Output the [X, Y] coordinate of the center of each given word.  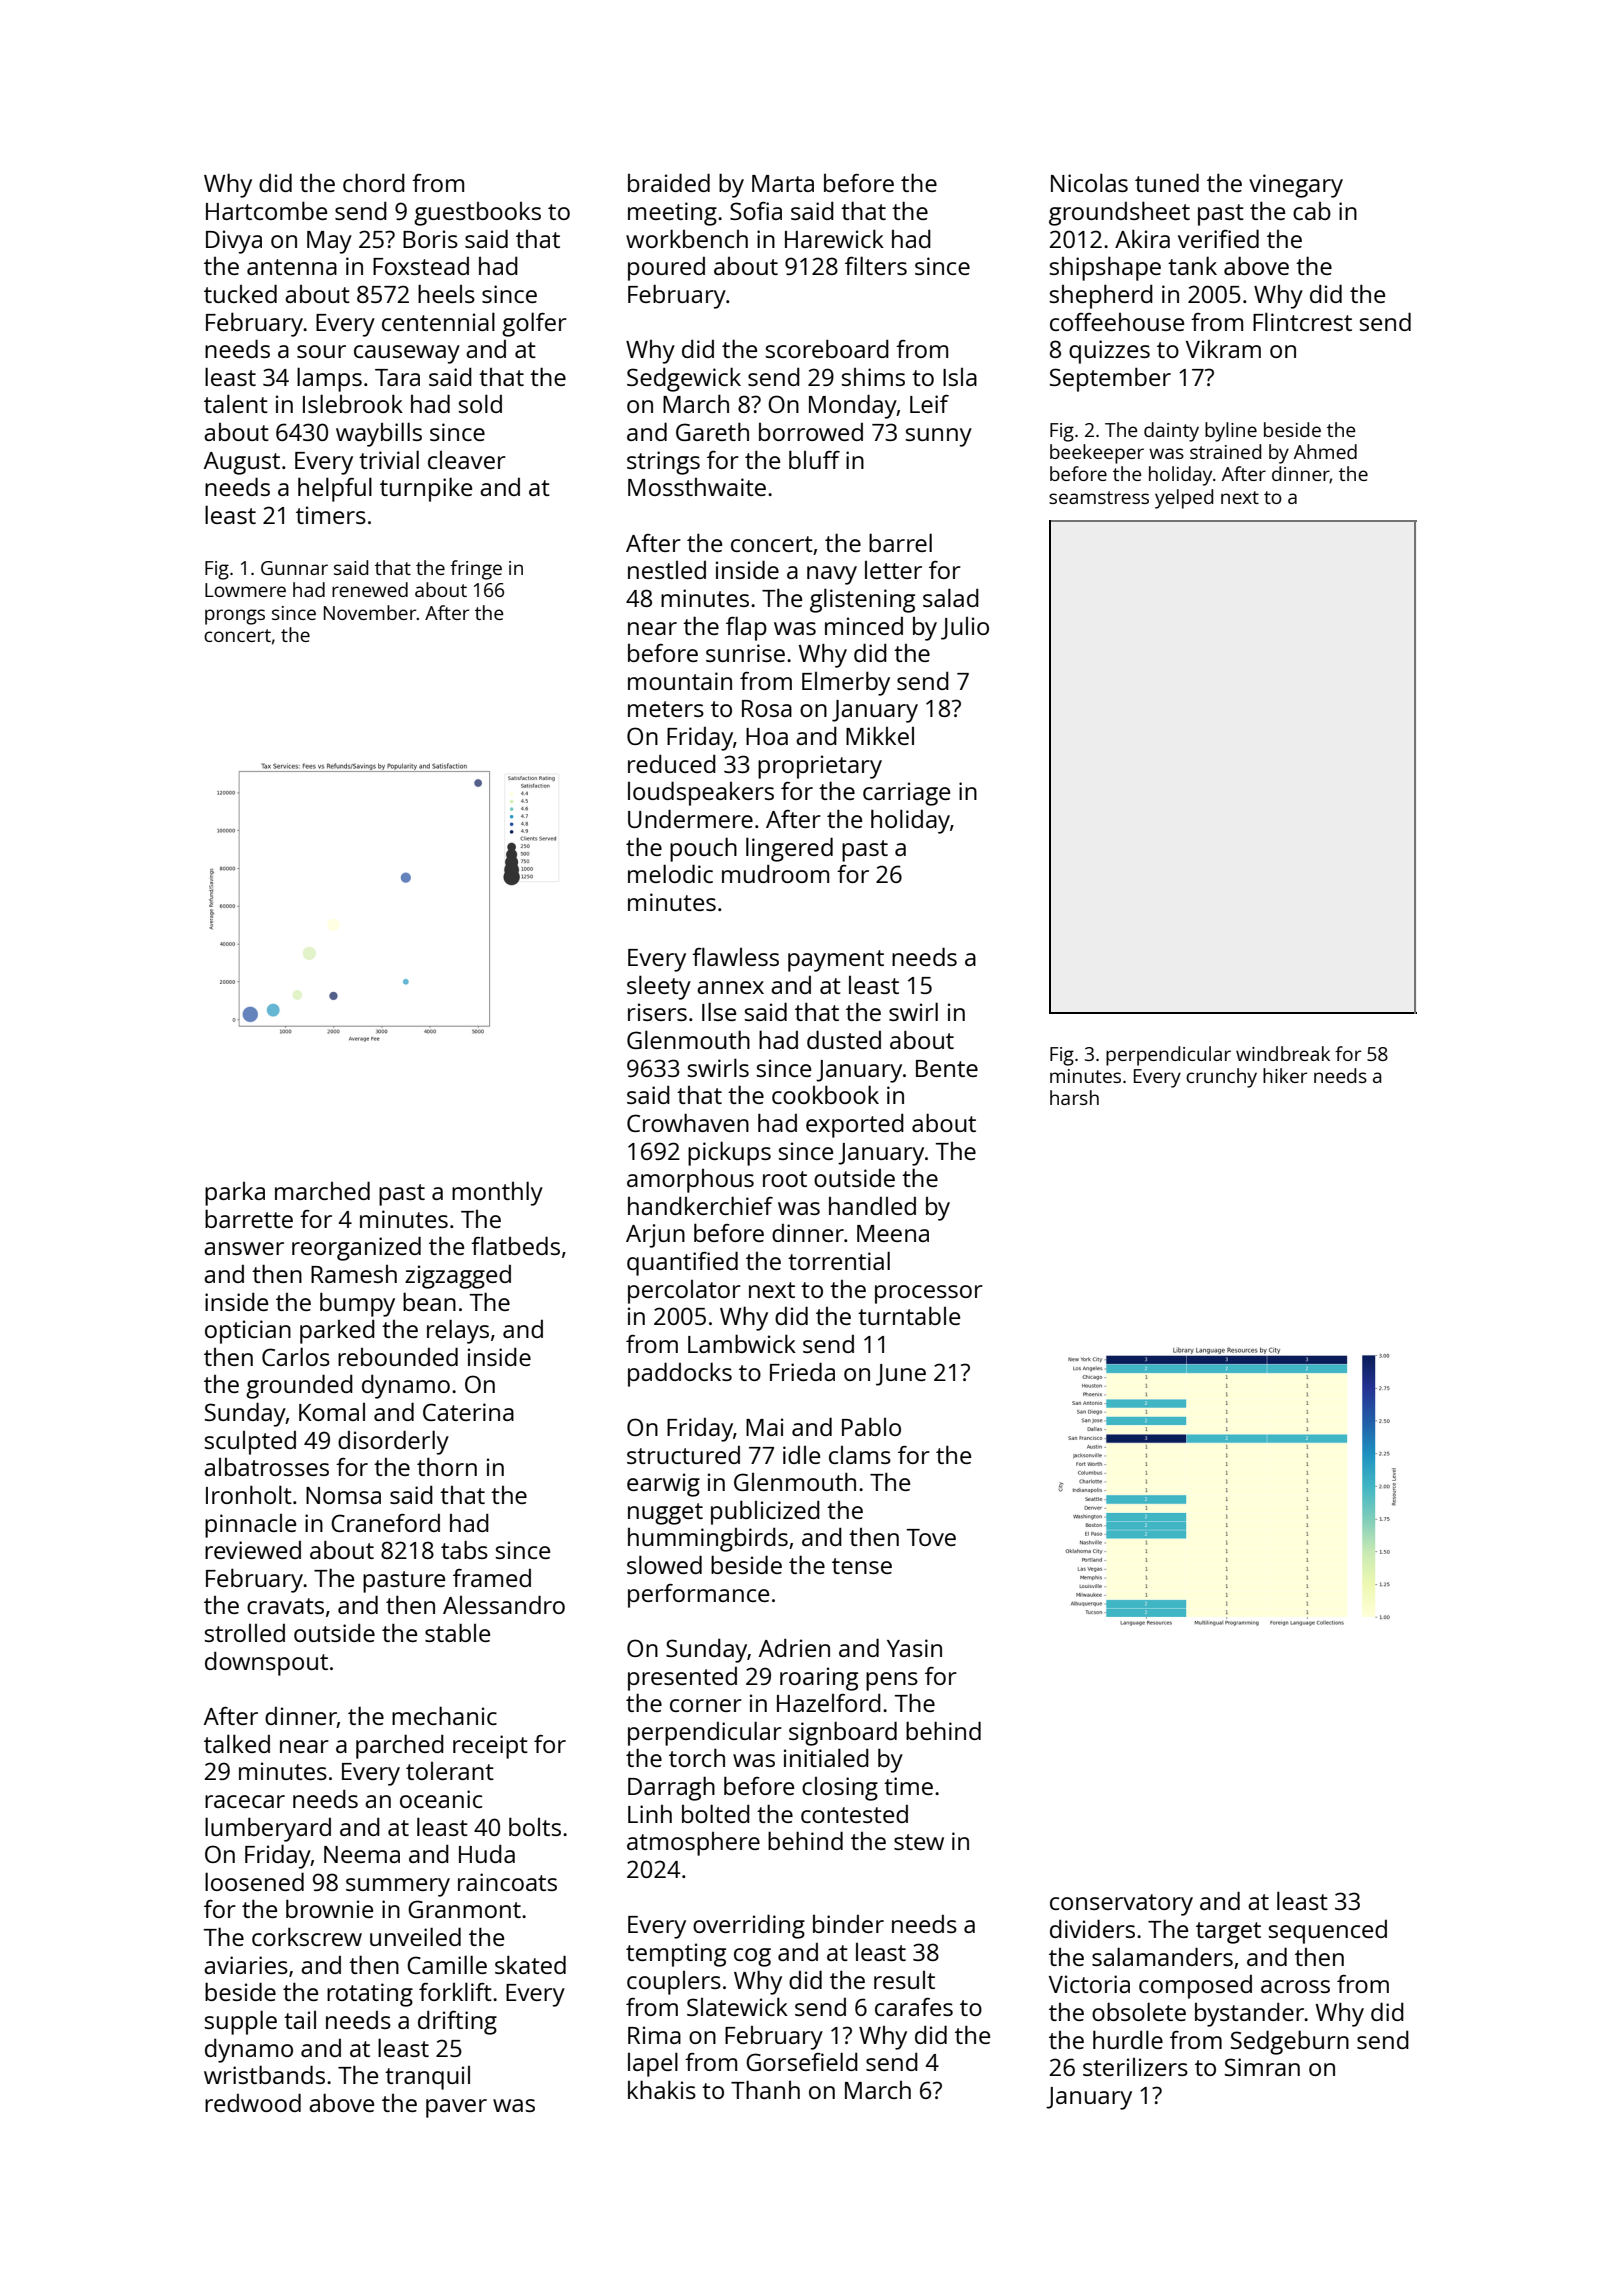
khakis [662, 2089]
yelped [1184, 499]
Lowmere [245, 590]
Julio [965, 628]
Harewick [834, 238]
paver [456, 2108]
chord [374, 182]
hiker [1285, 1075]
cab [1312, 211]
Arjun [655, 1236]
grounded [299, 1386]
